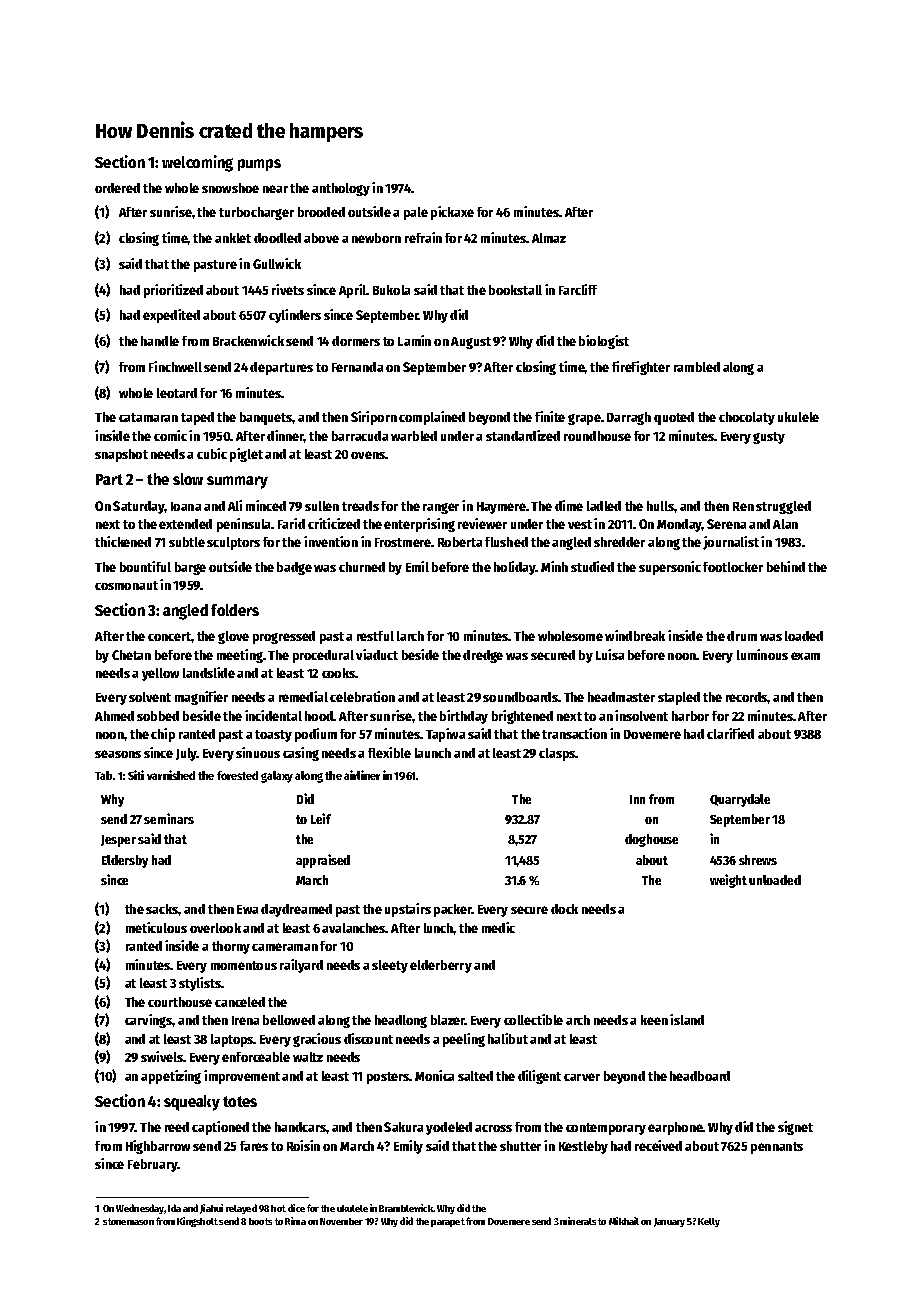  Describe the element at coordinates (240, 1002) in the screenshot. I see `canceled` at that location.
